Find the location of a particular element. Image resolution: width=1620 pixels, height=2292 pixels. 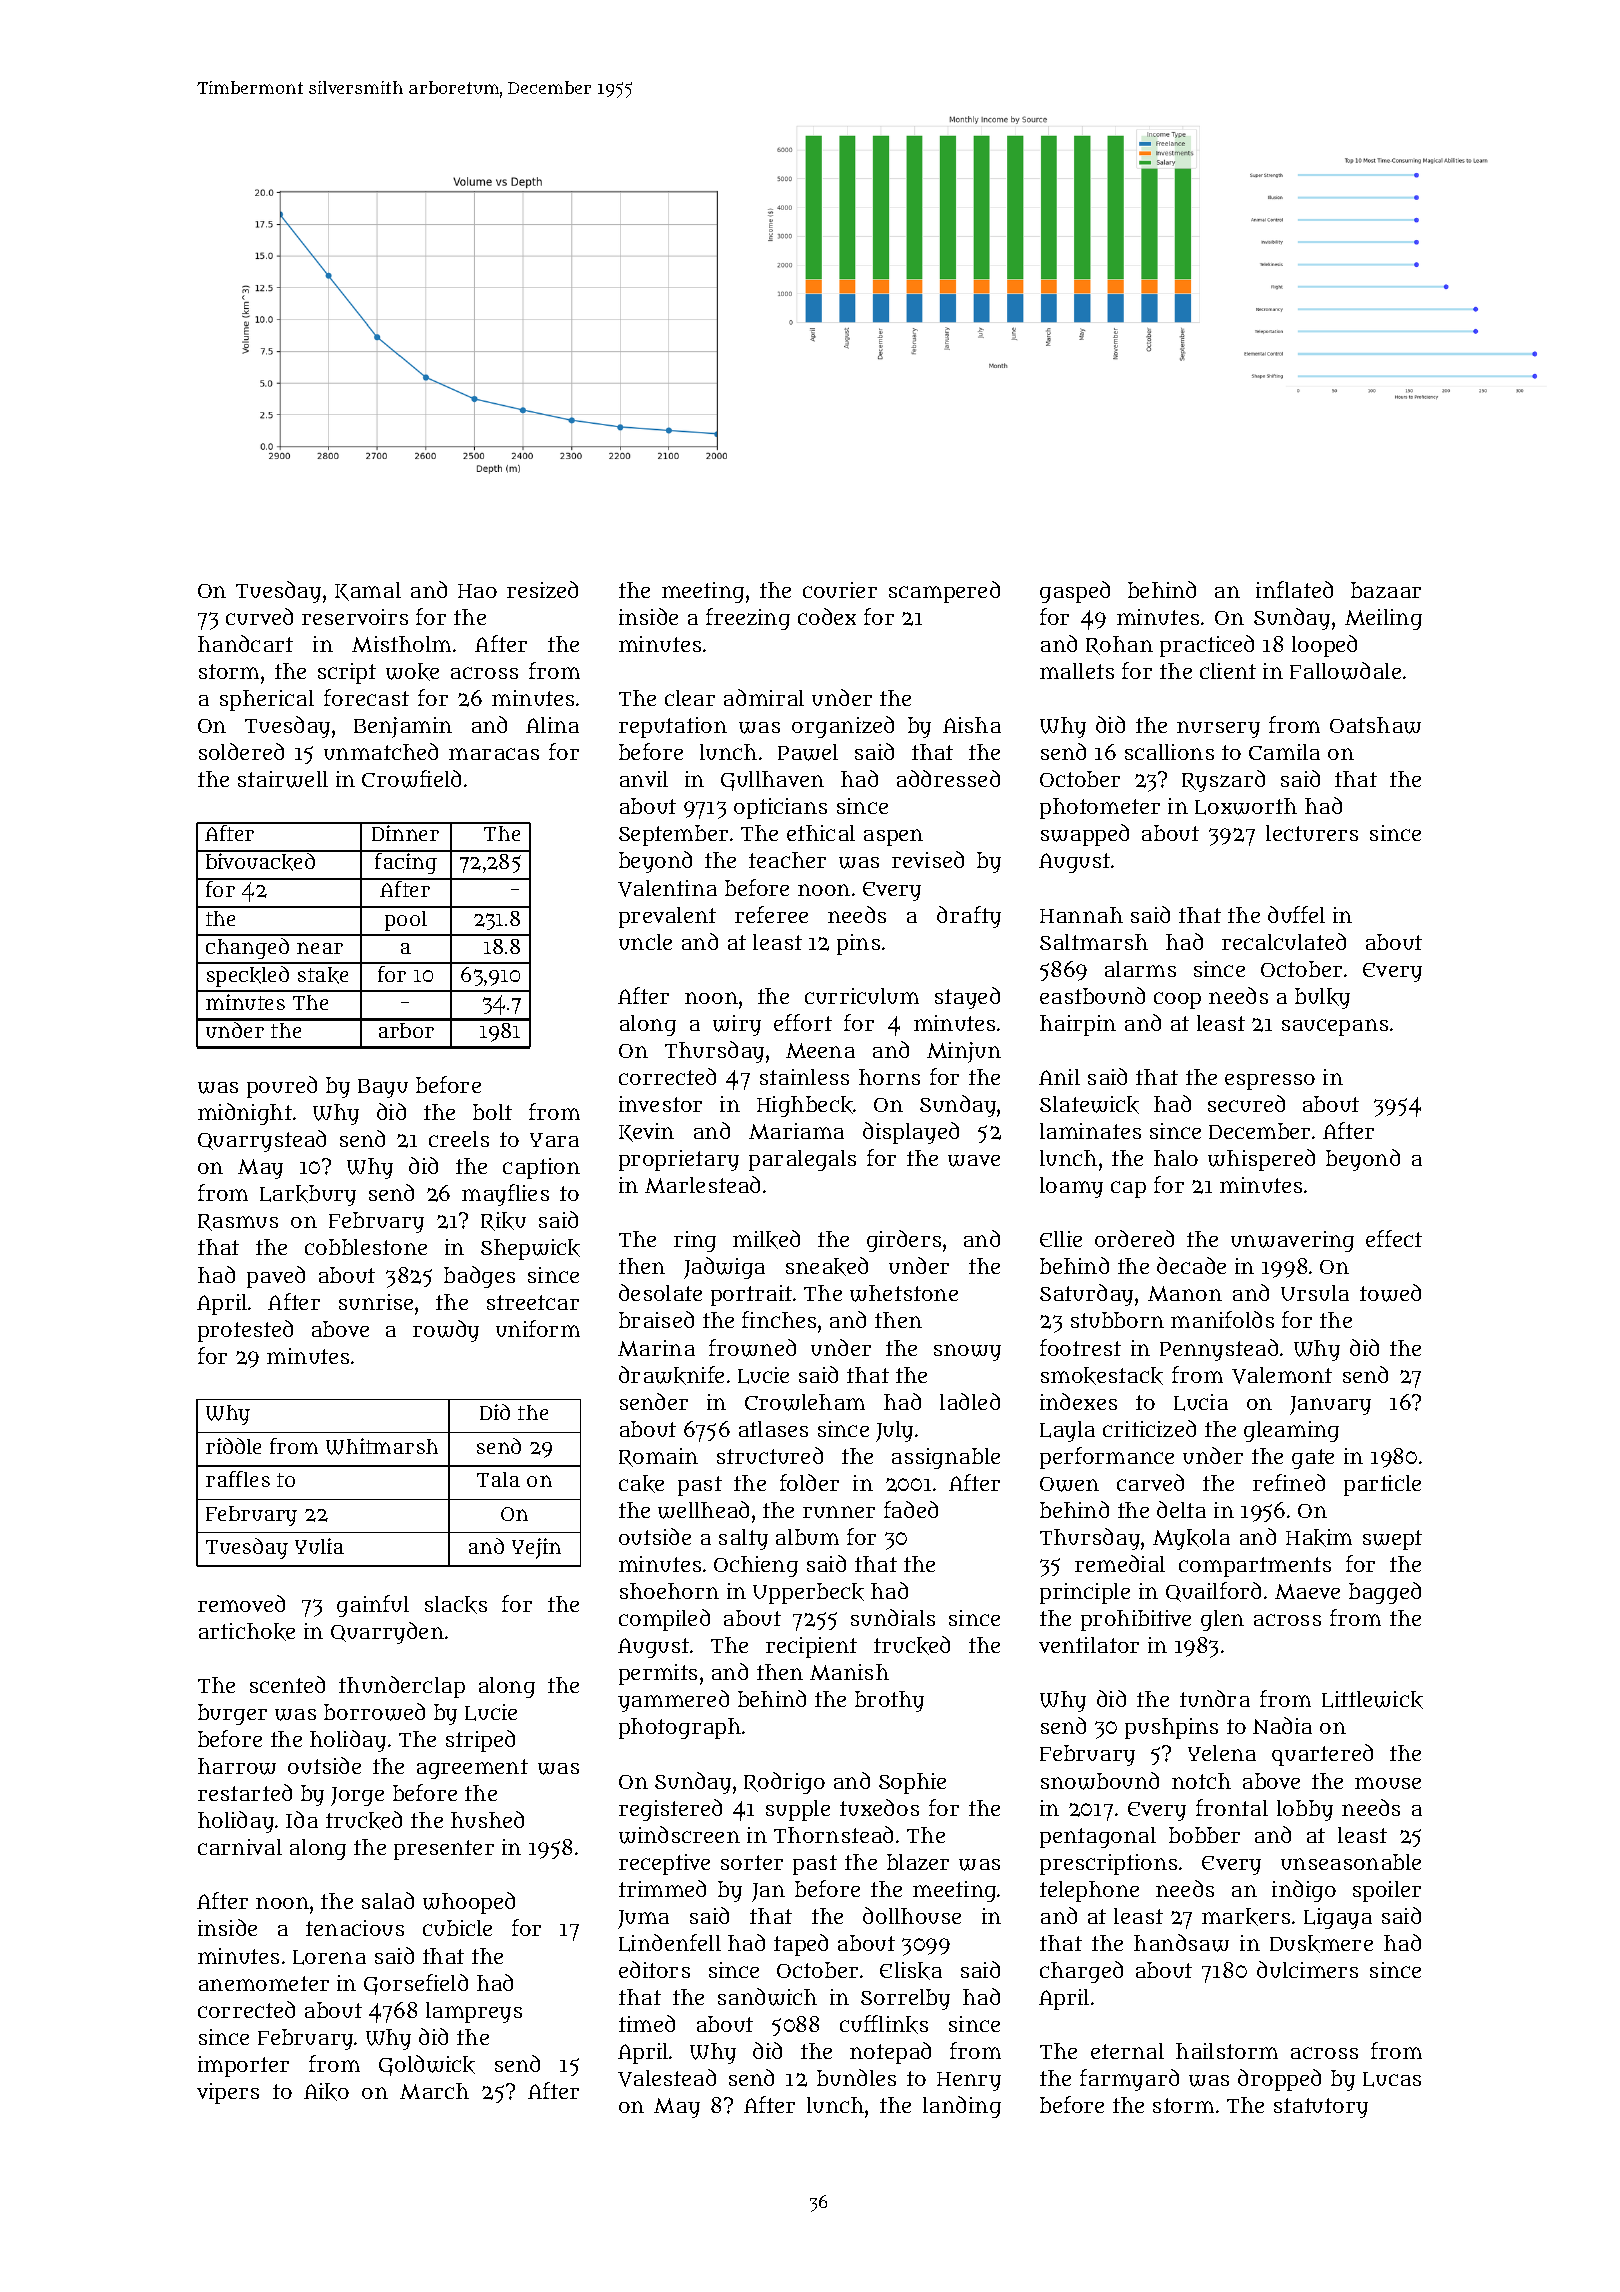

Crowleham is located at coordinates (805, 1402).
